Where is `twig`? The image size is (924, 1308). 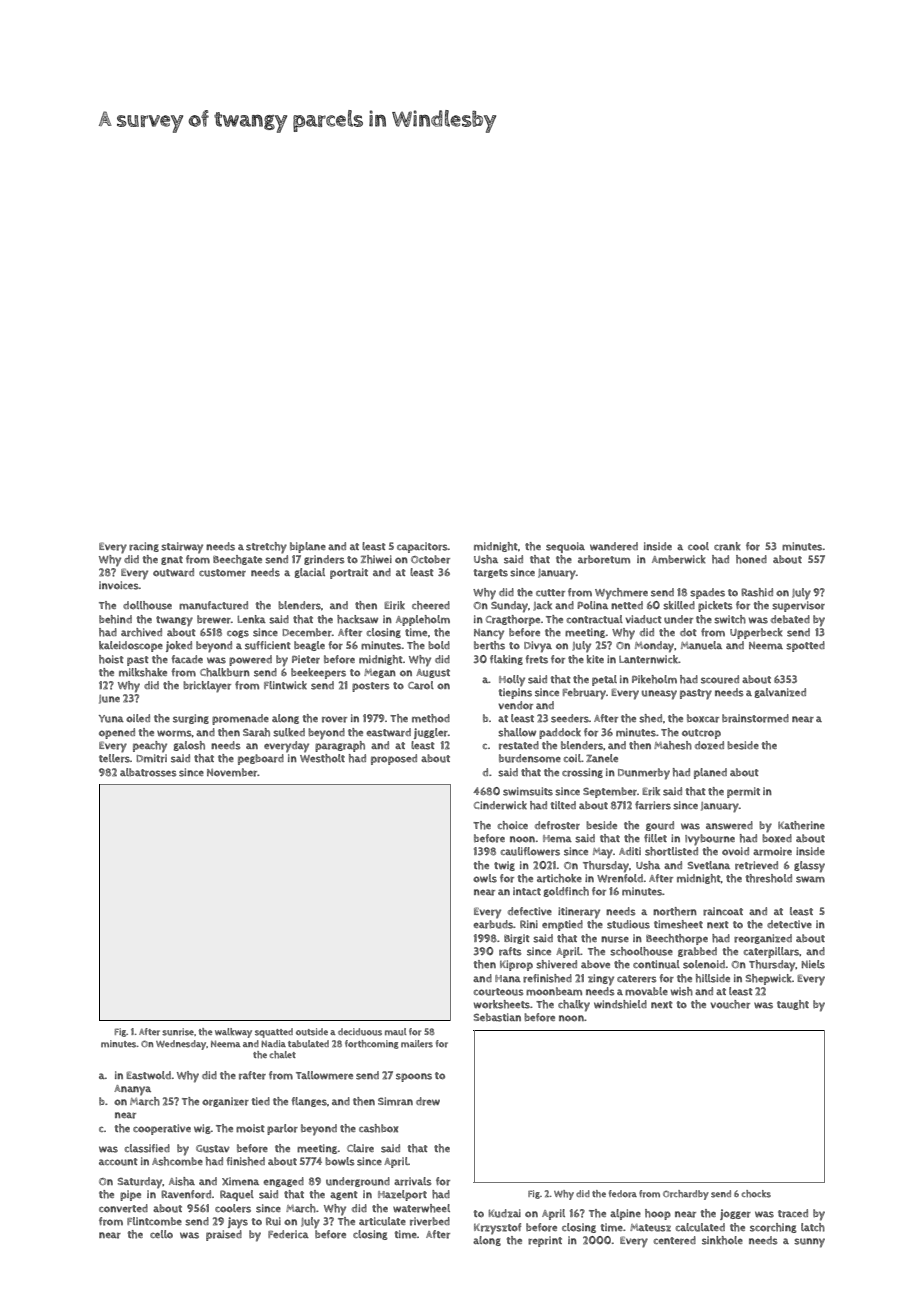 twig is located at coordinates (504, 866).
